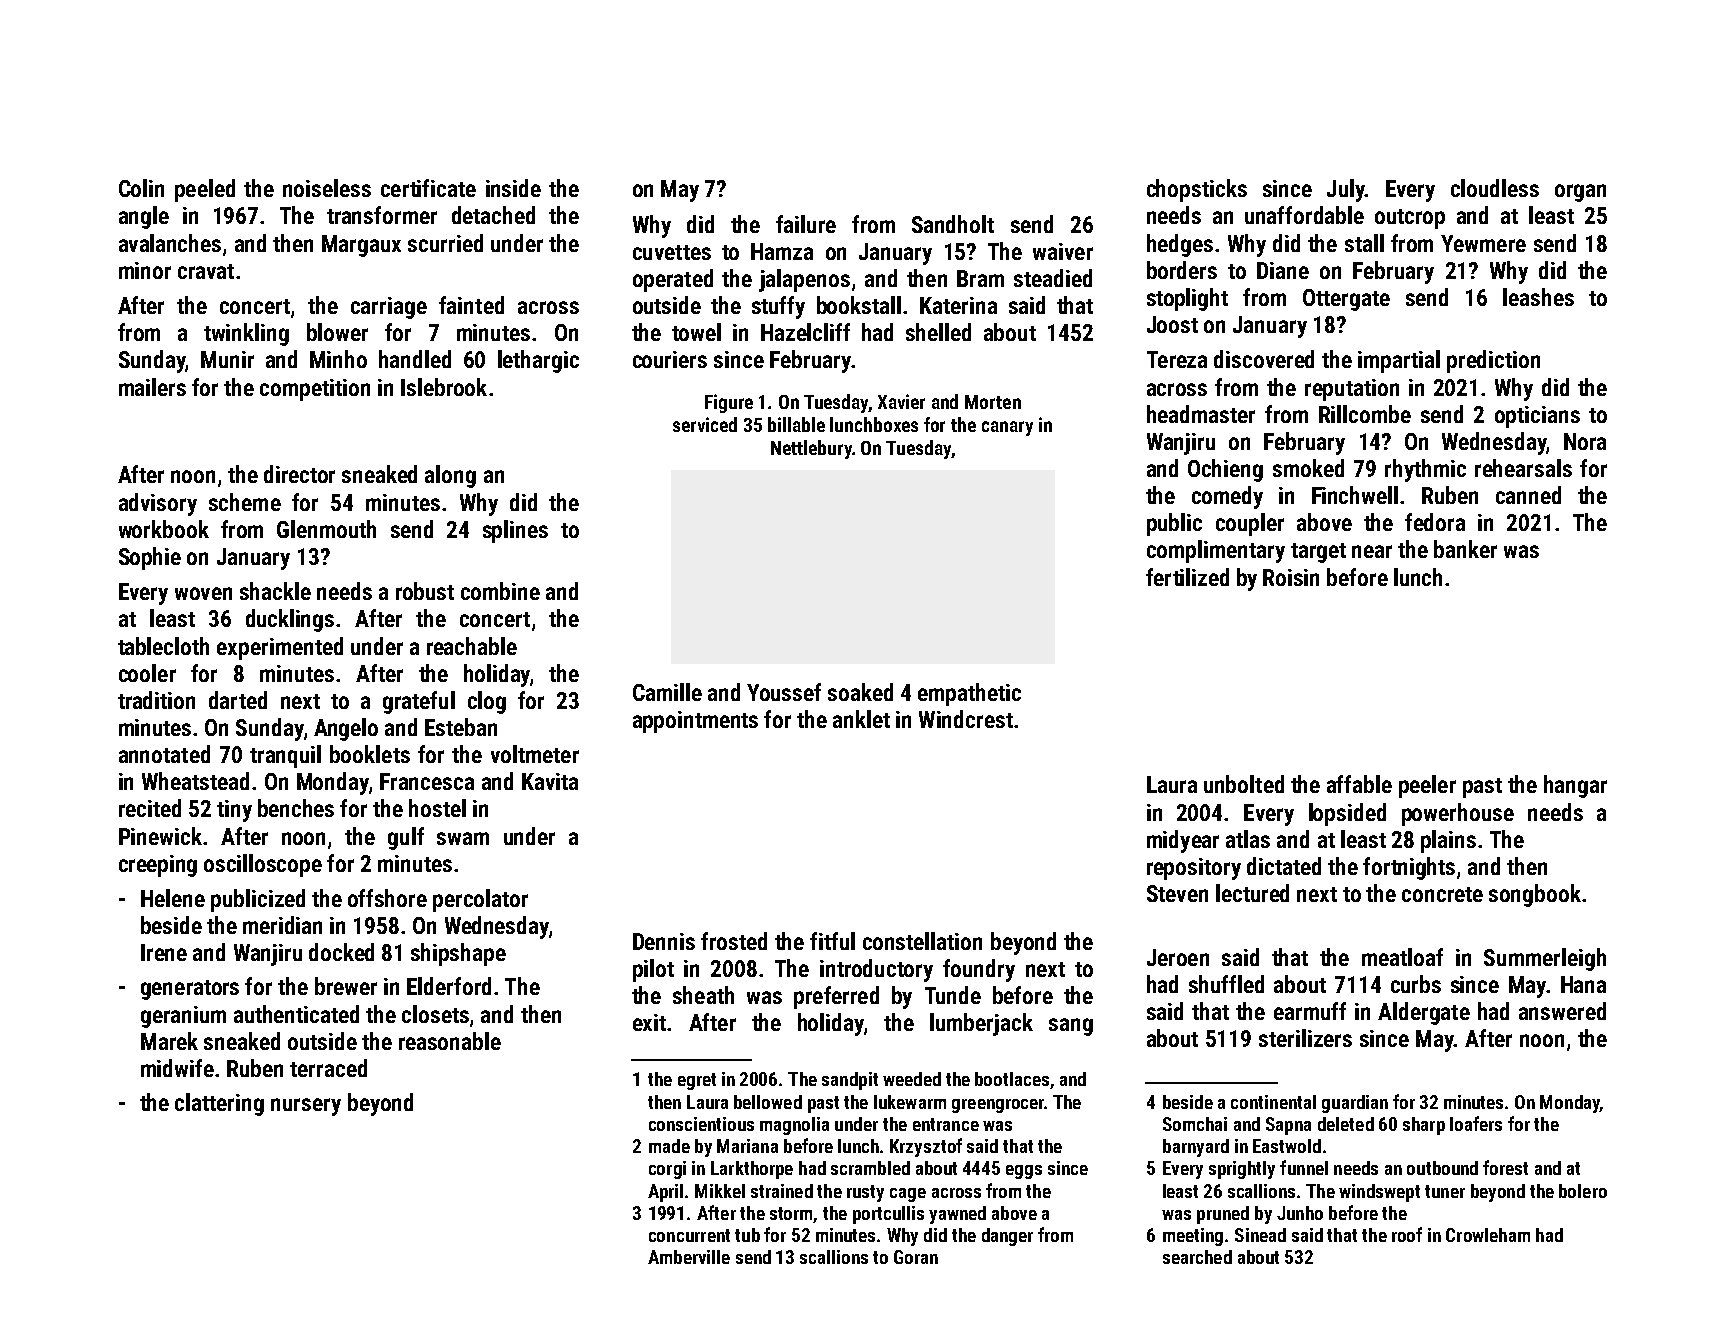  What do you see at coordinates (806, 224) in the page?
I see `failure` at bounding box center [806, 224].
